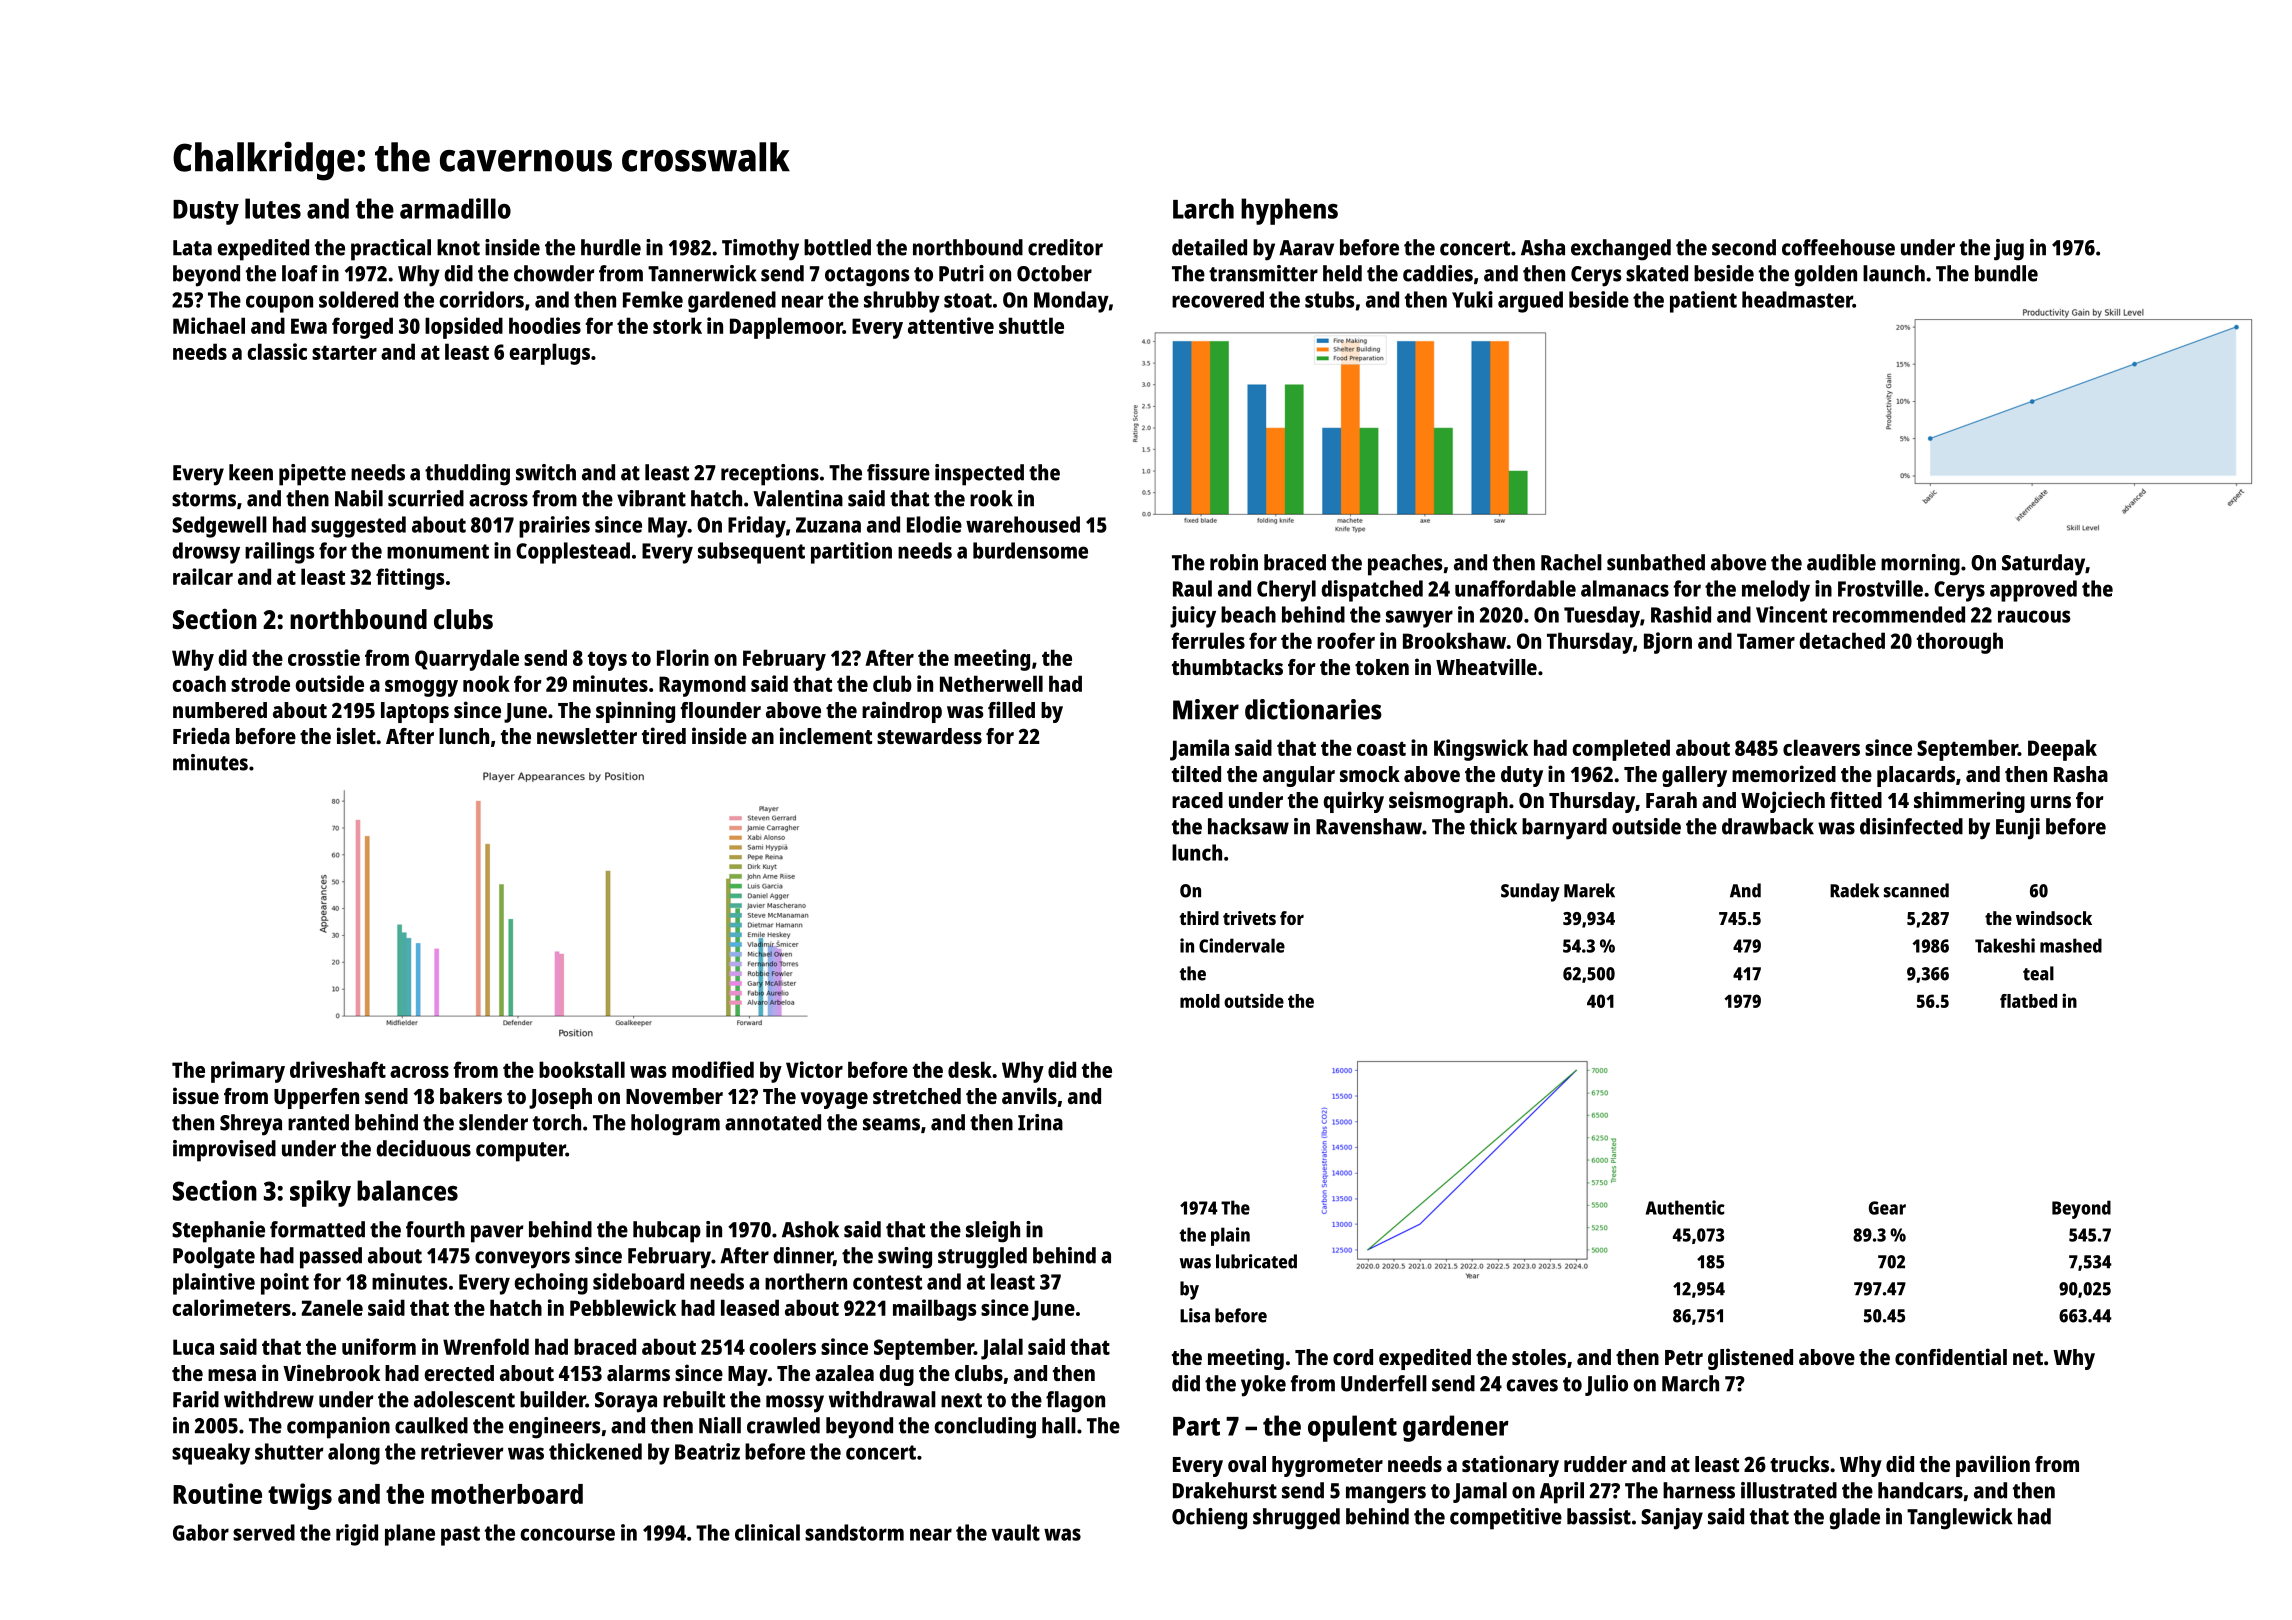 This screenshot has width=2292, height=1620. What do you see at coordinates (1668, 643) in the screenshot?
I see `Bjorn` at bounding box center [1668, 643].
